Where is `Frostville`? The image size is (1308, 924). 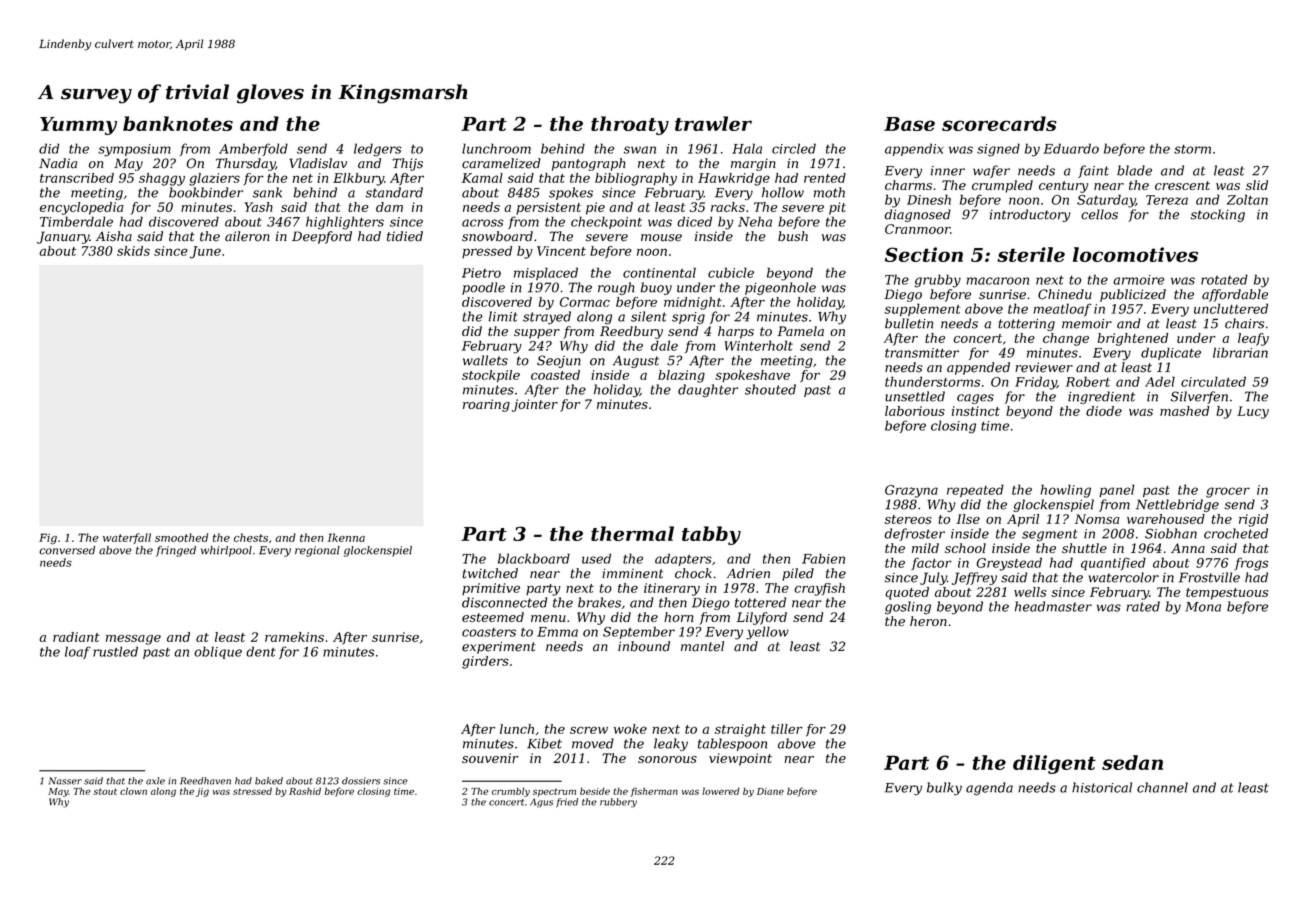 Frostville is located at coordinates (1209, 577).
